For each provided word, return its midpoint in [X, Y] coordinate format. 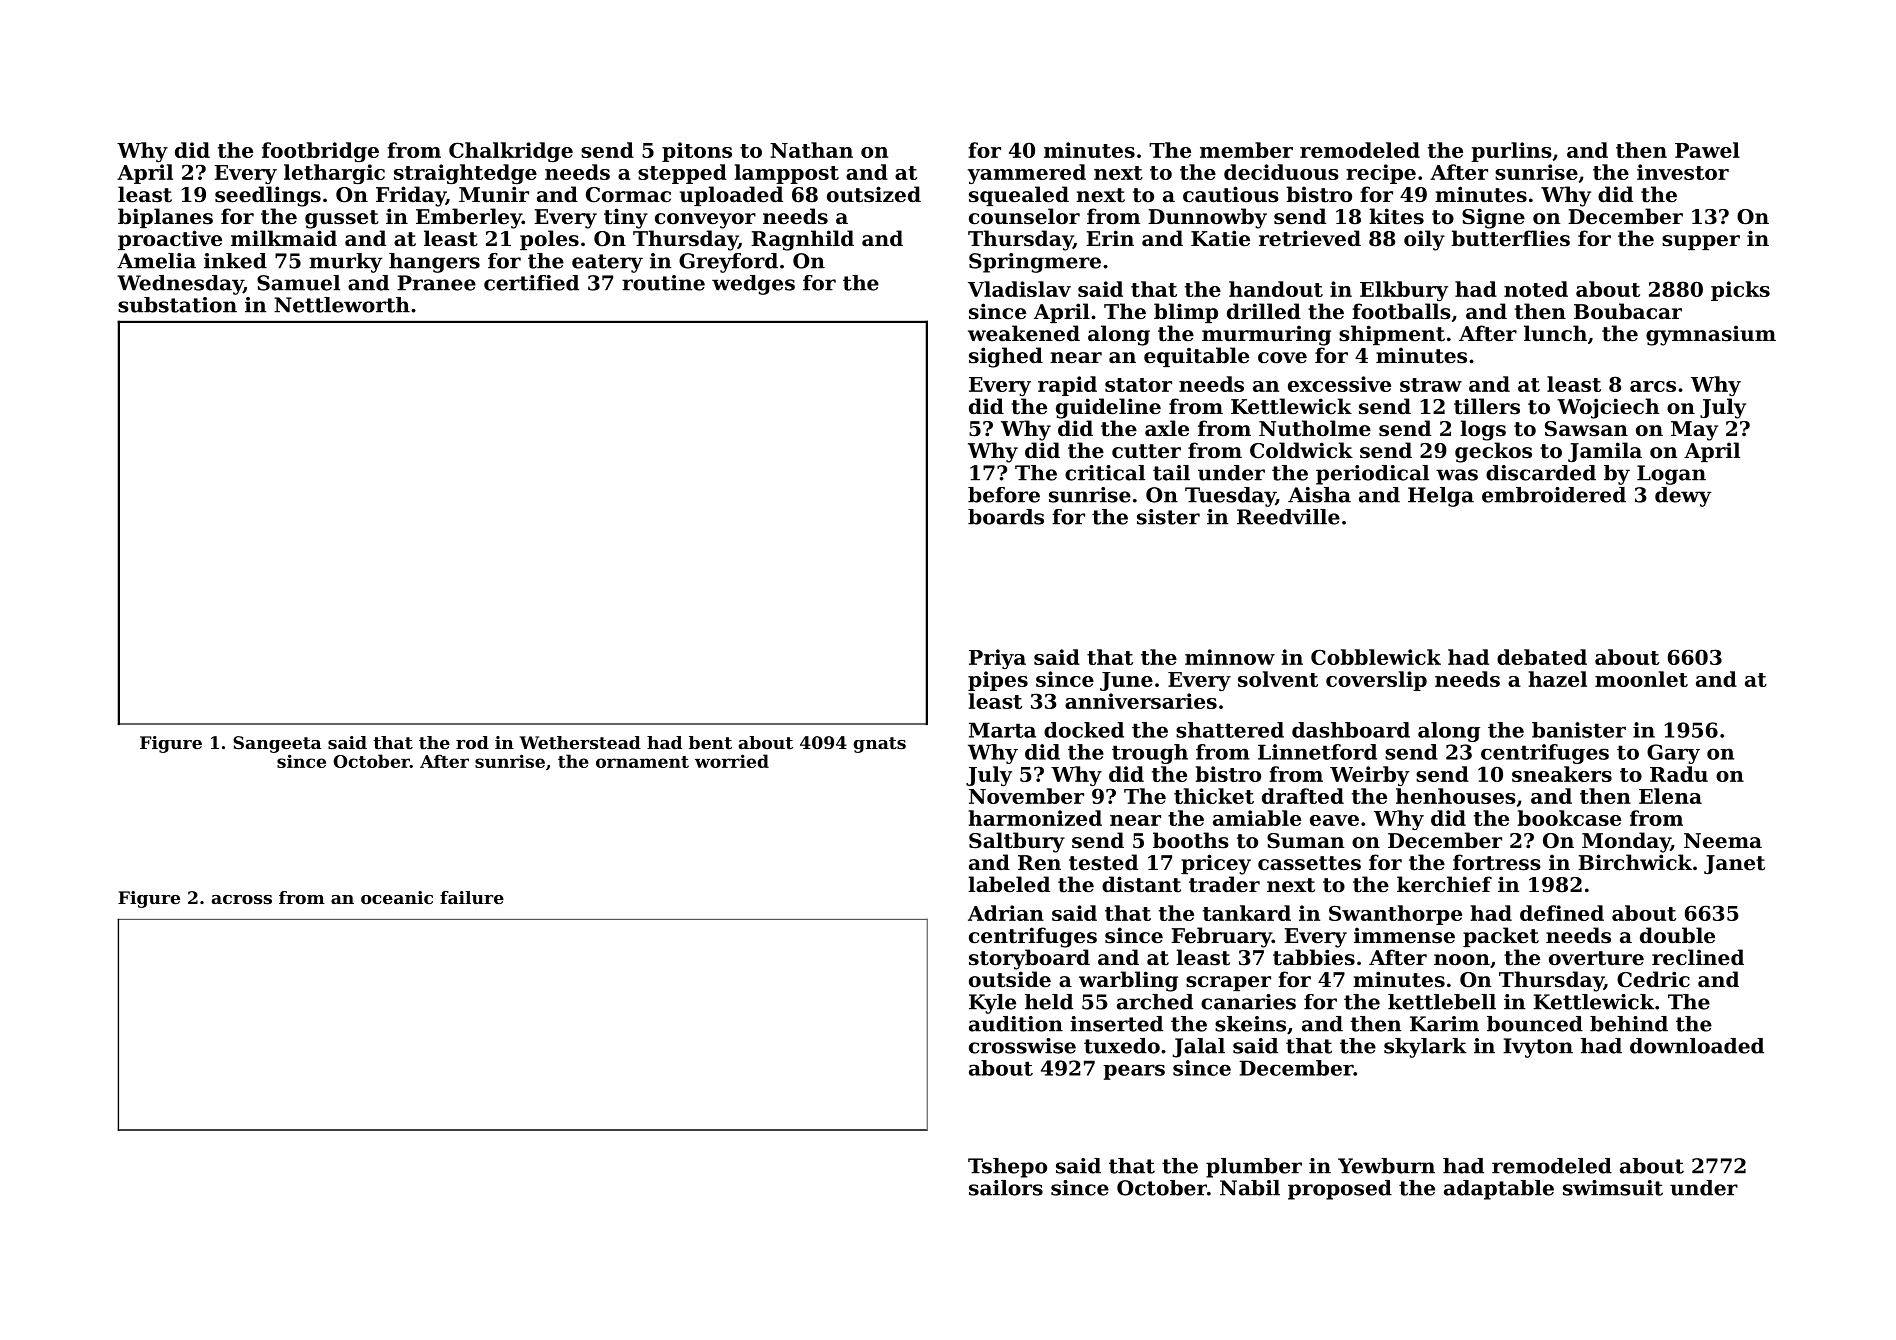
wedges [753, 285]
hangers [434, 263]
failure [472, 897]
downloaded [1697, 1046]
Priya [997, 659]
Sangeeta [277, 744]
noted [1536, 289]
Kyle [992, 1004]
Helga [1441, 497]
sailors [1006, 1188]
